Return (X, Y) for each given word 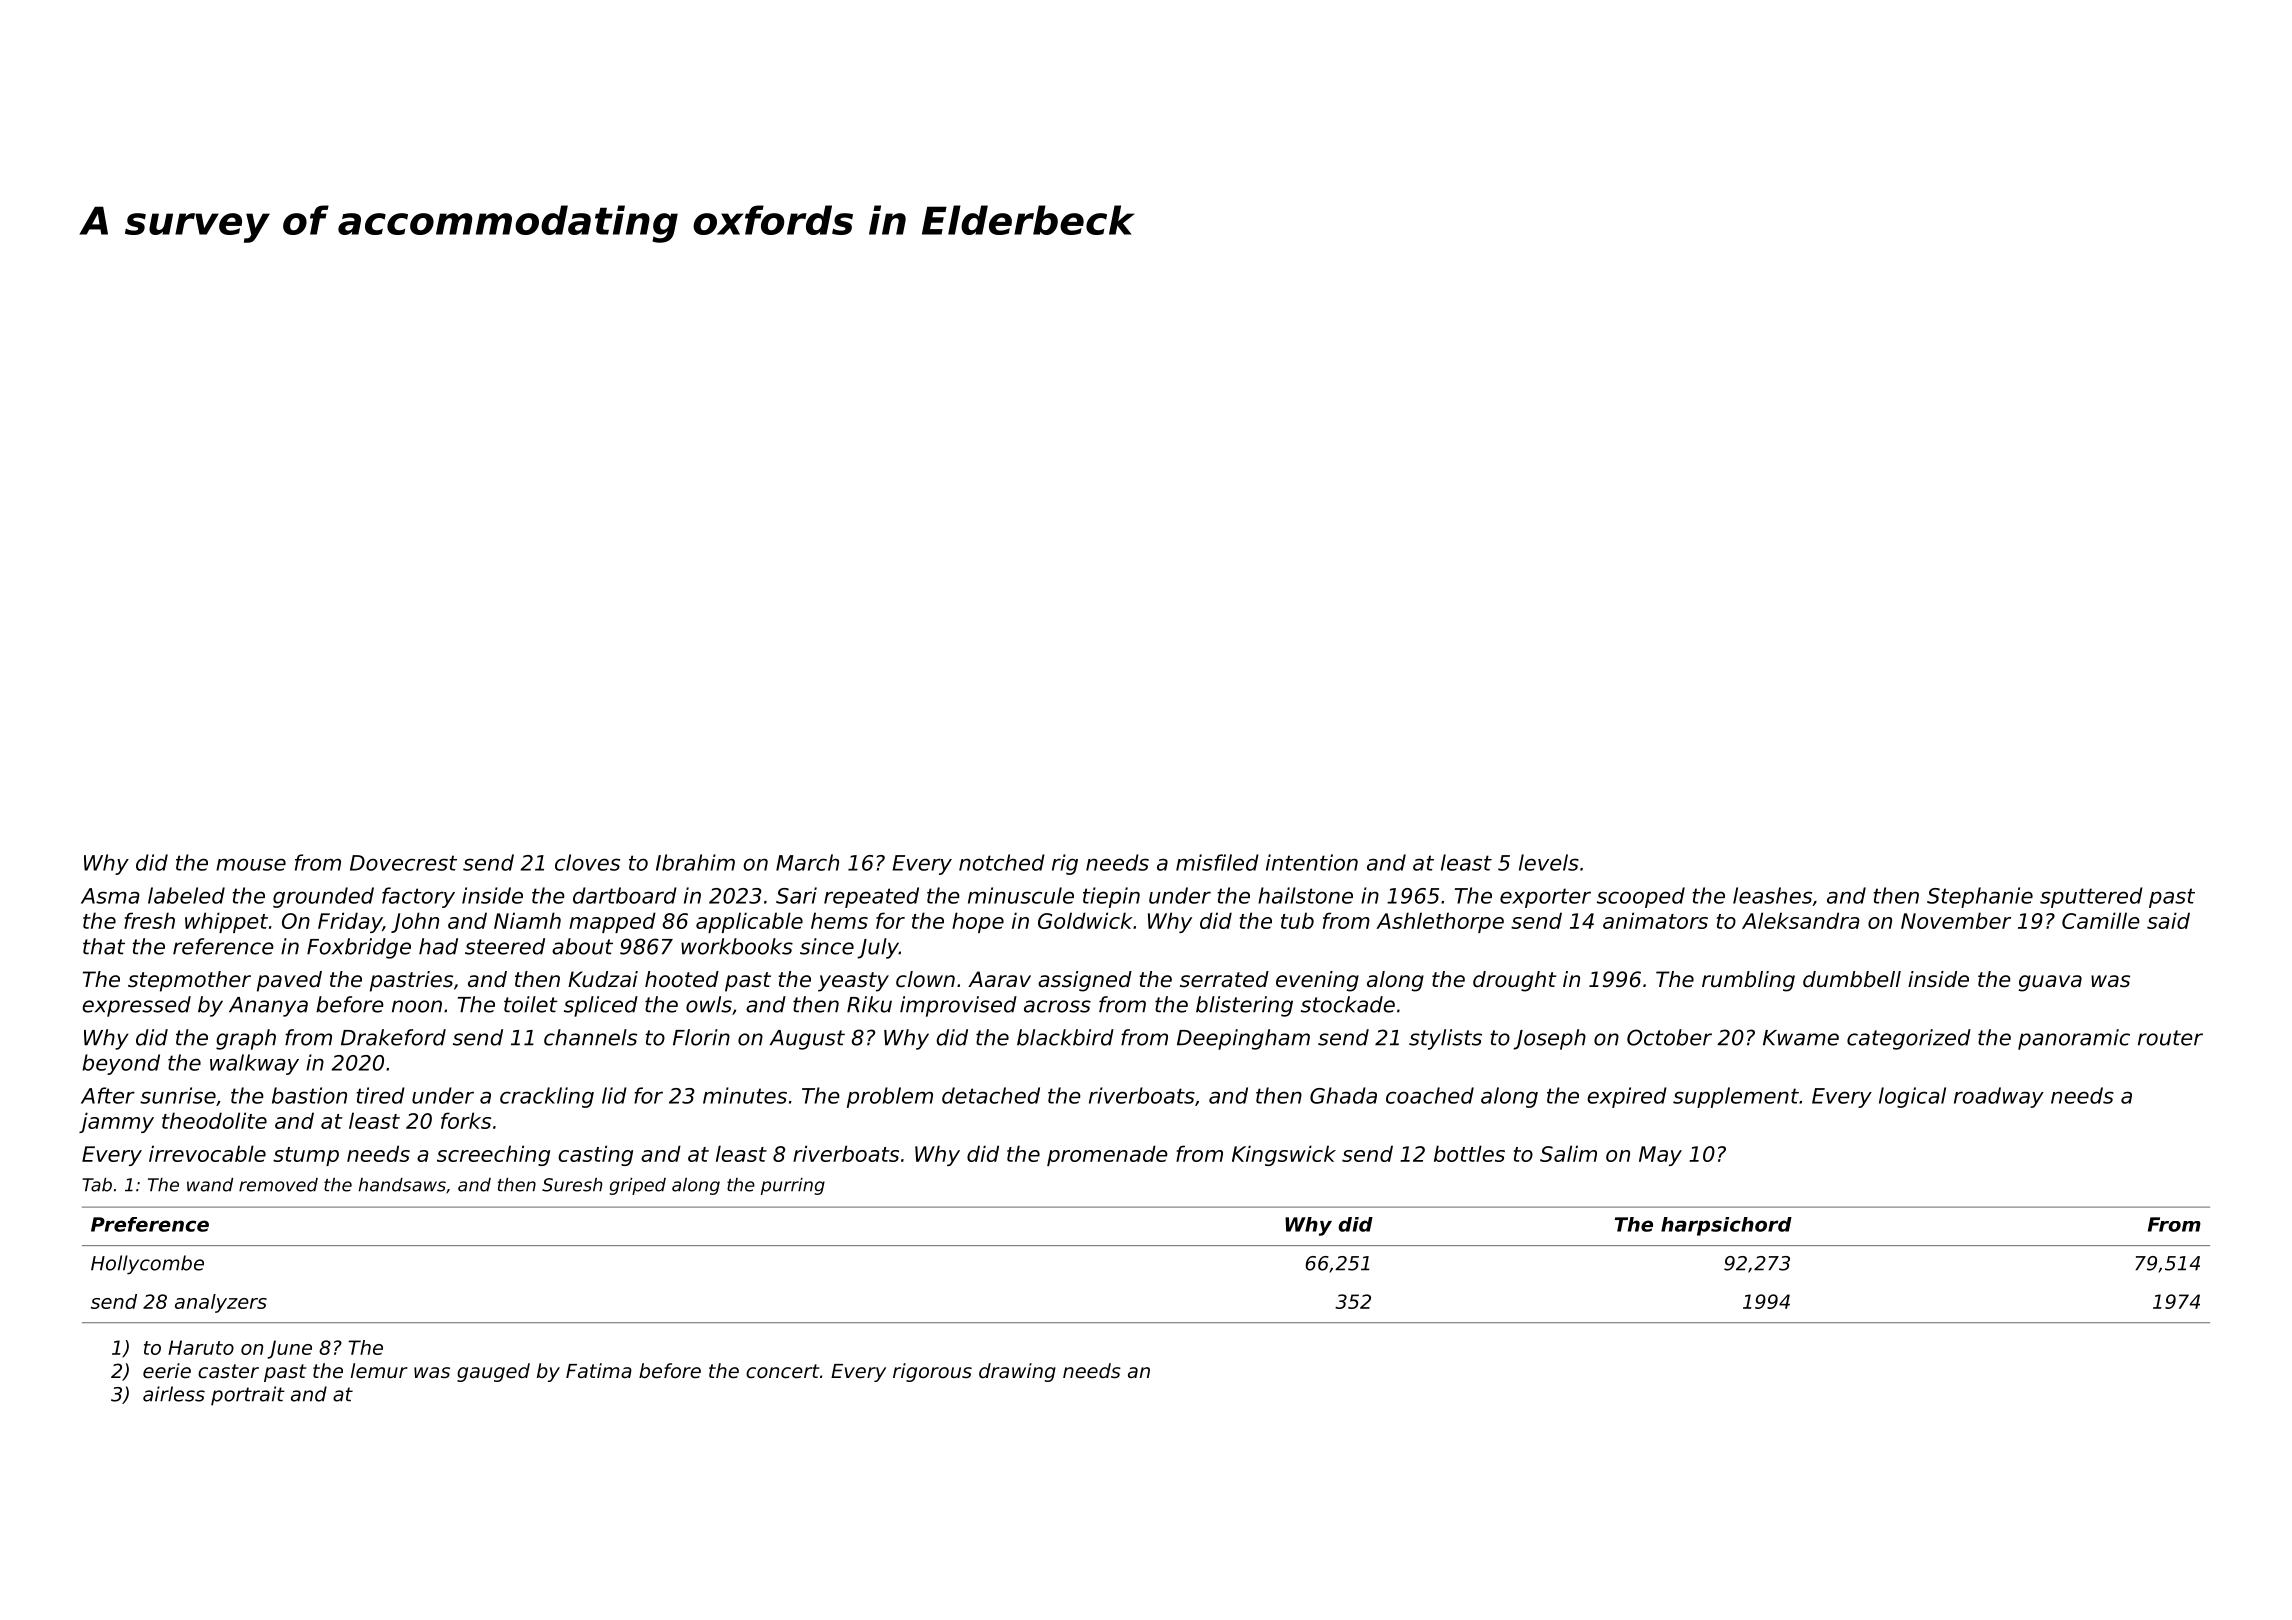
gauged (493, 1372)
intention (1312, 862)
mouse (251, 864)
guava (2050, 983)
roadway (1999, 1097)
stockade (1348, 1004)
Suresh (572, 1185)
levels (1549, 862)
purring (793, 1186)
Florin (701, 1037)
